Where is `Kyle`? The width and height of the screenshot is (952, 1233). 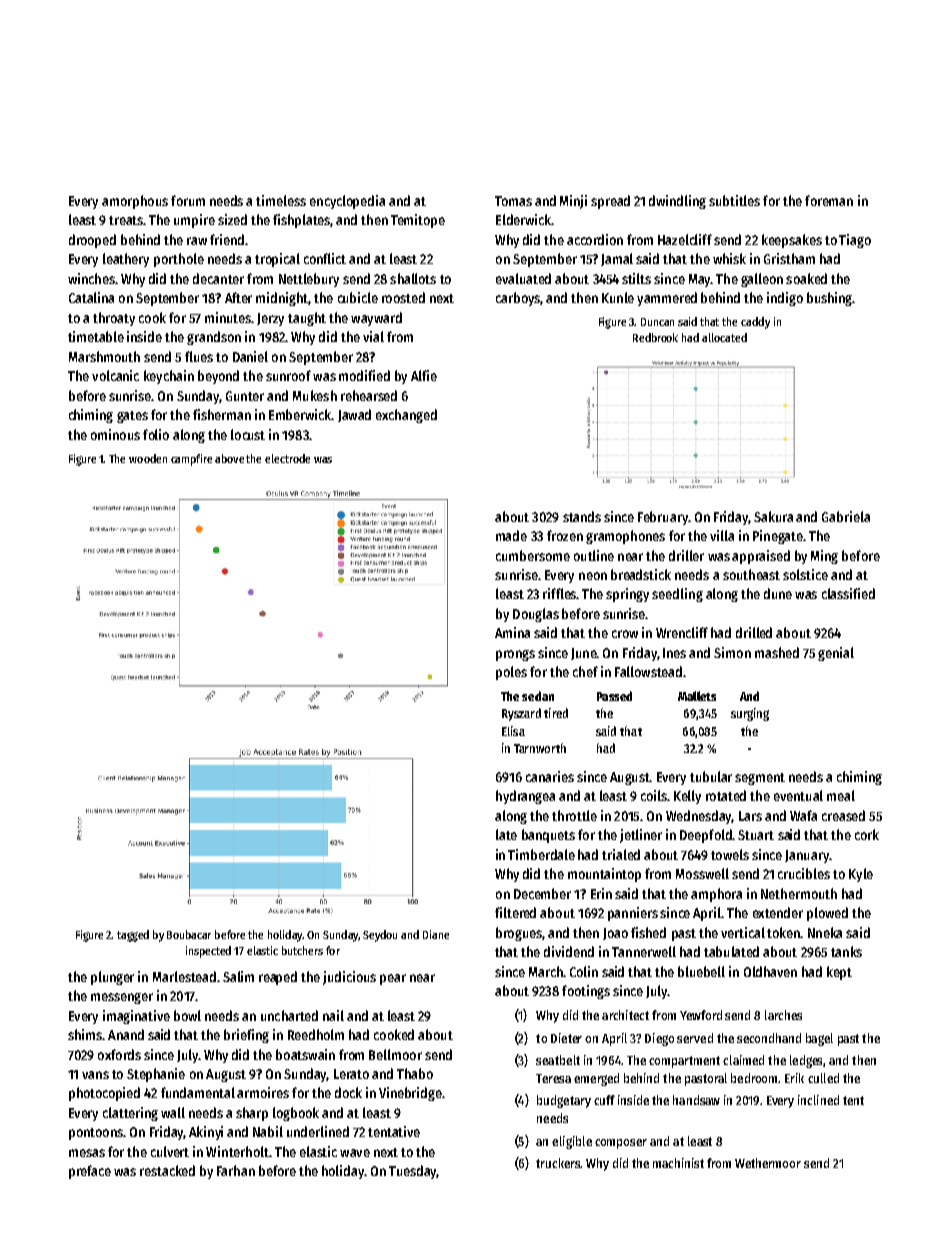
Kyle is located at coordinates (861, 875).
